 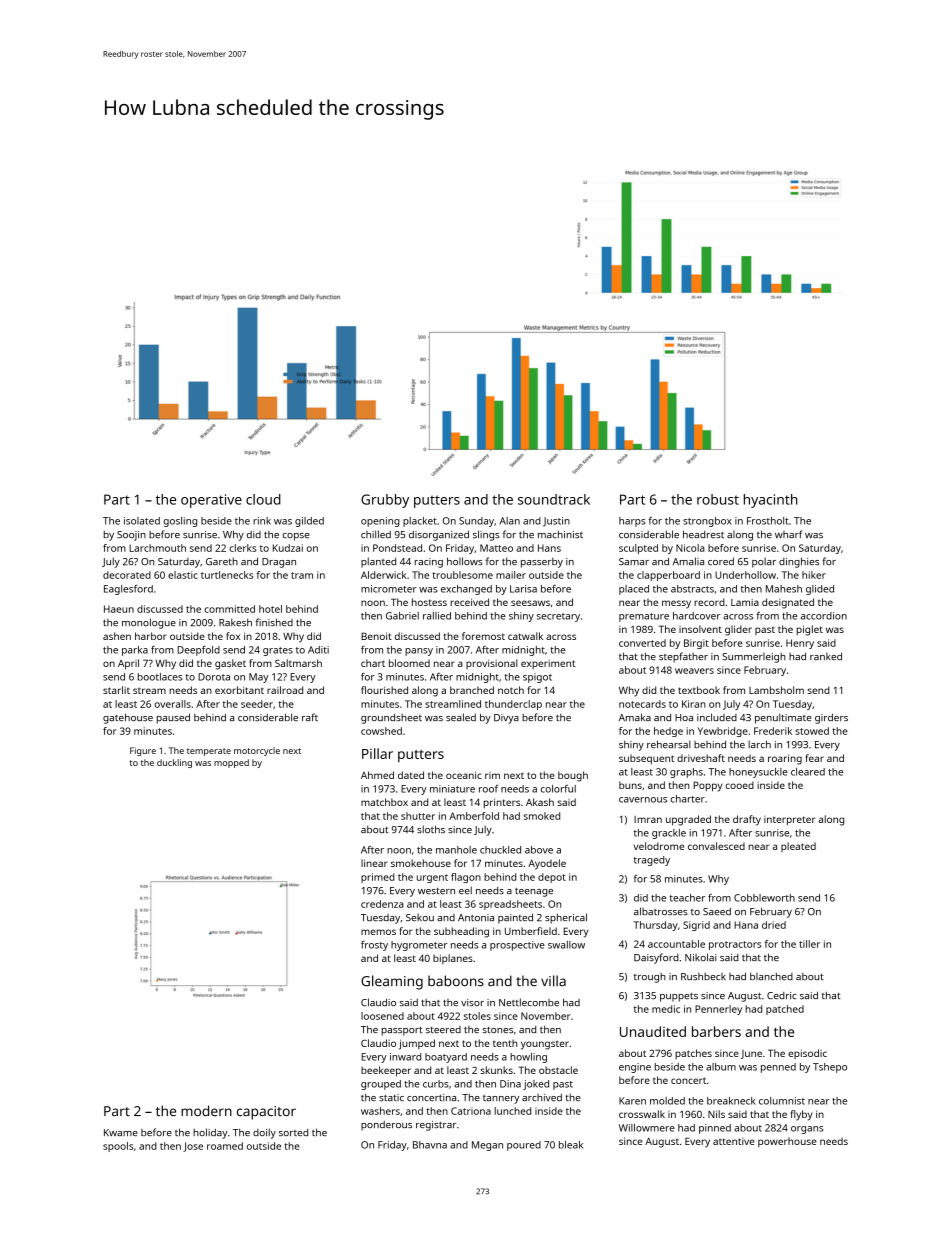 I want to click on subsequent, so click(x=646, y=759).
